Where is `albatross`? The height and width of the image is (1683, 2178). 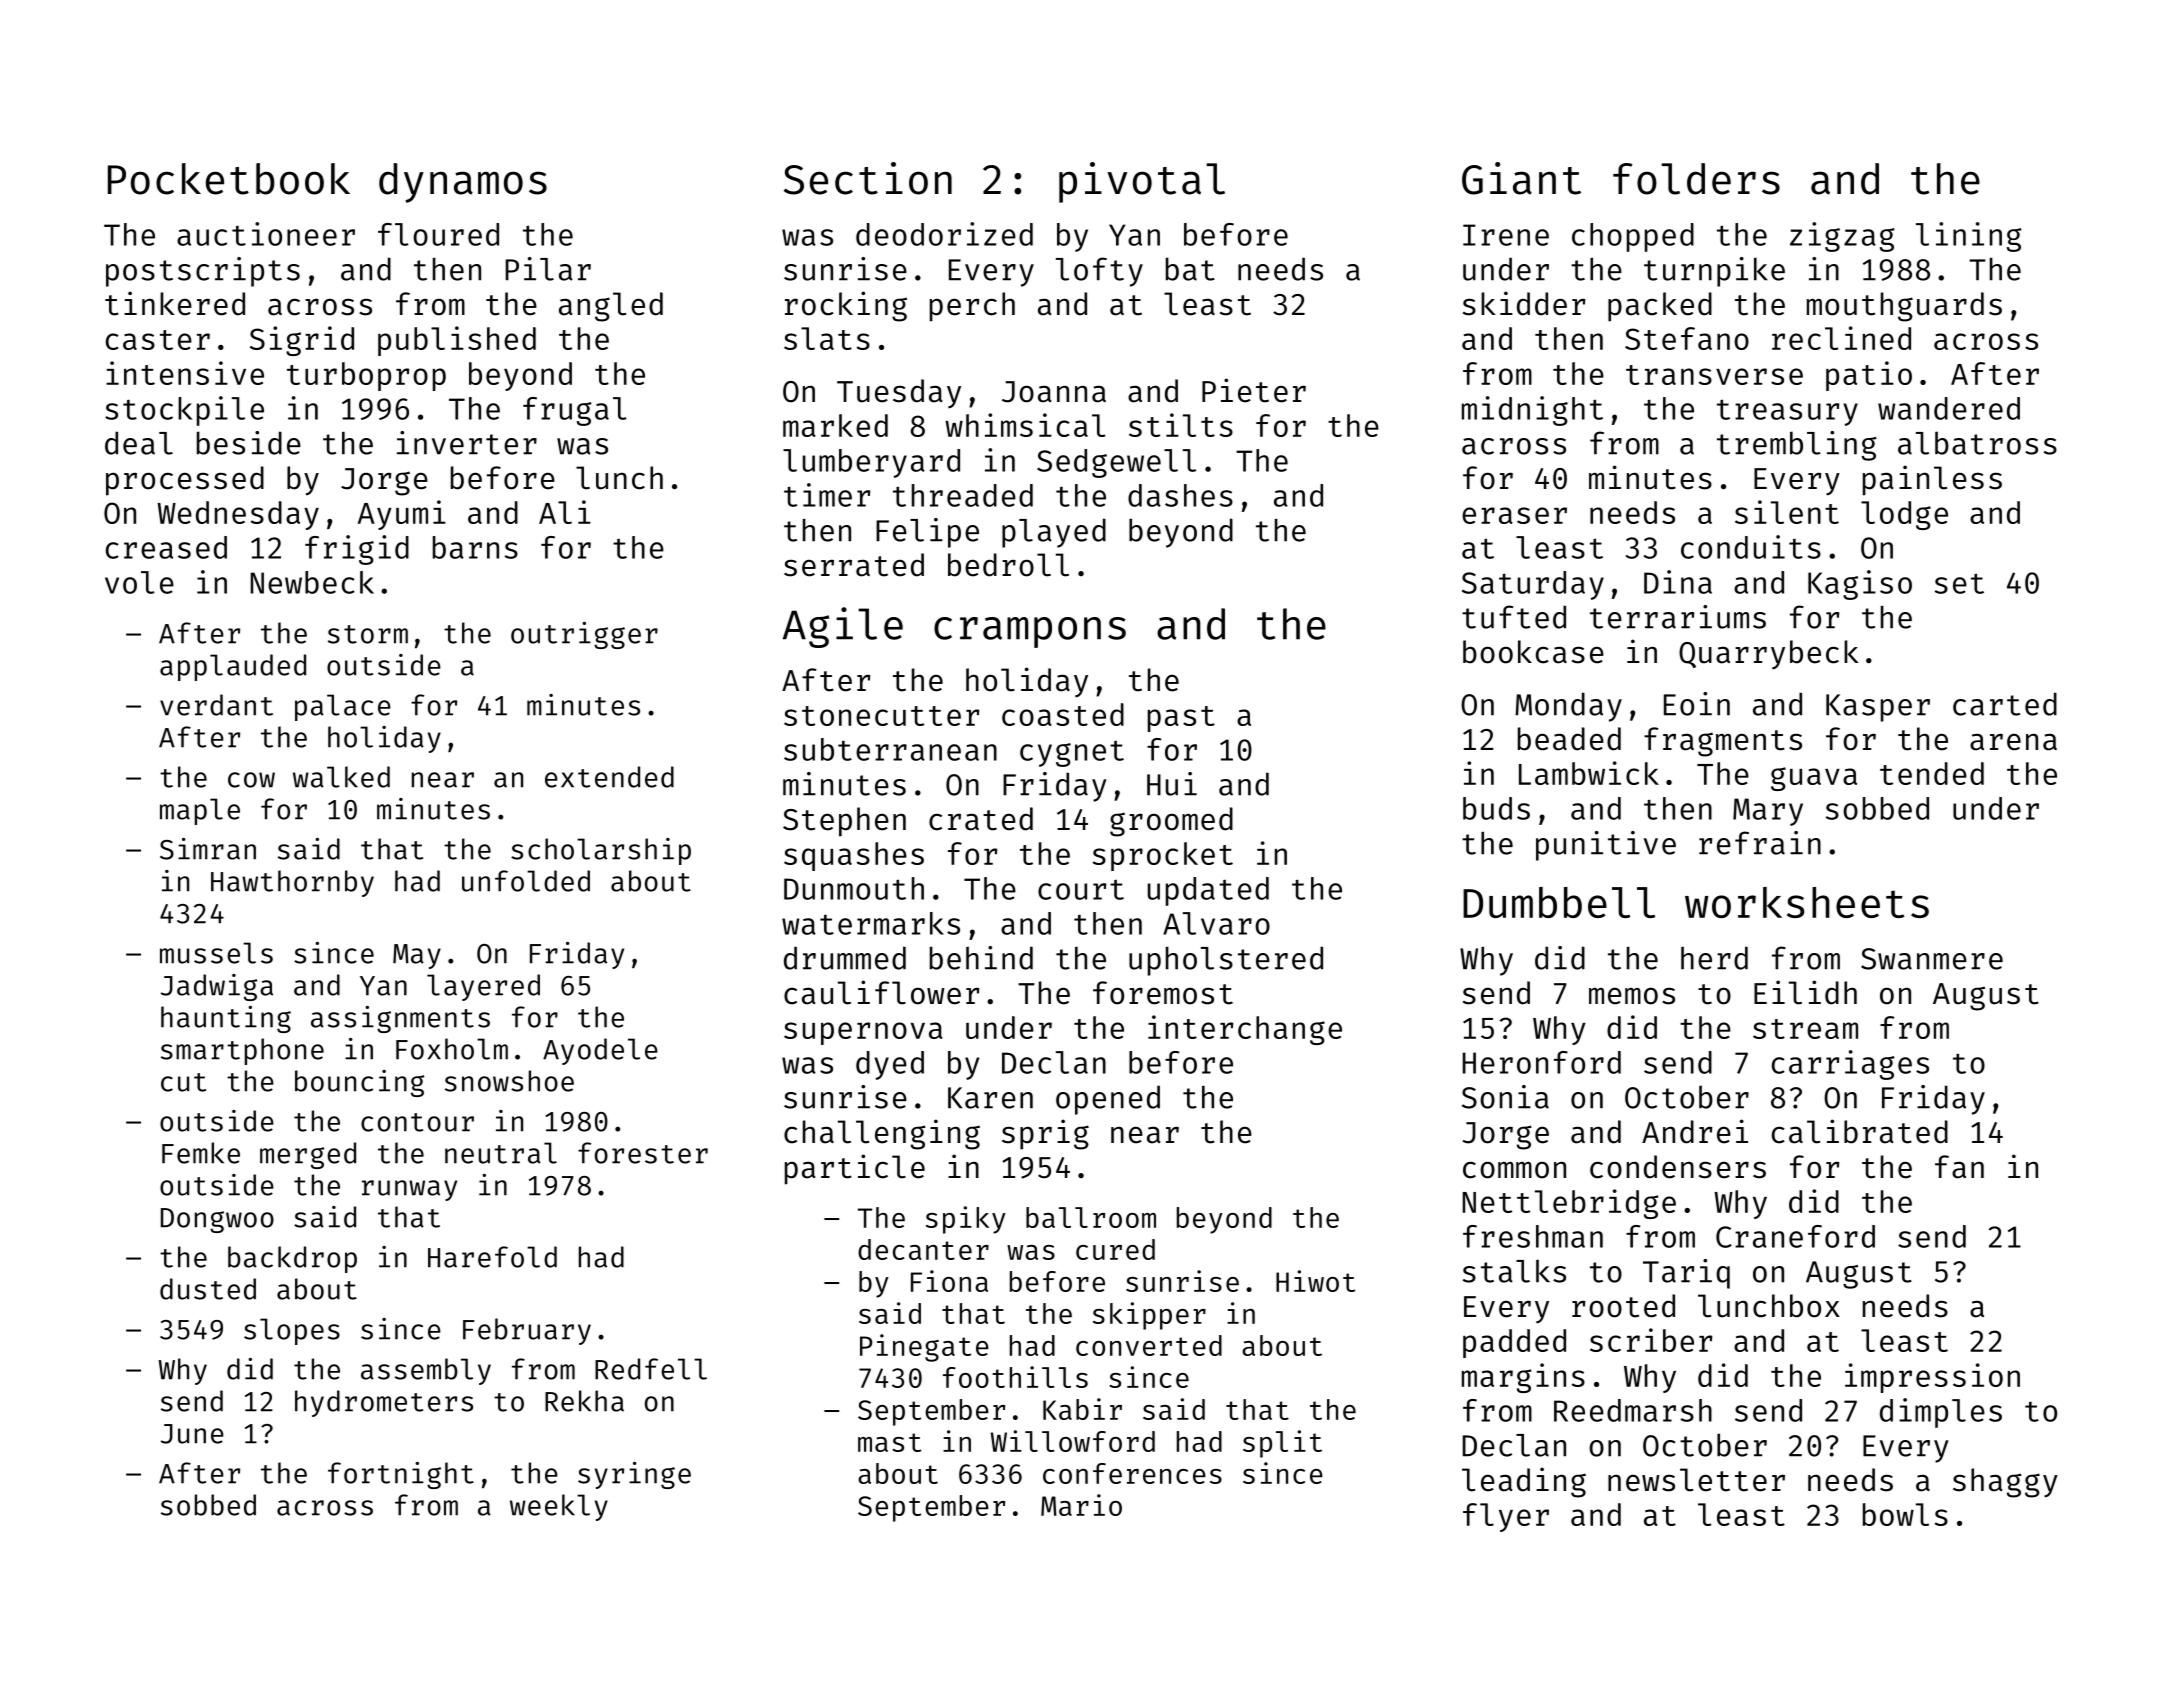
albatross is located at coordinates (1977, 443).
